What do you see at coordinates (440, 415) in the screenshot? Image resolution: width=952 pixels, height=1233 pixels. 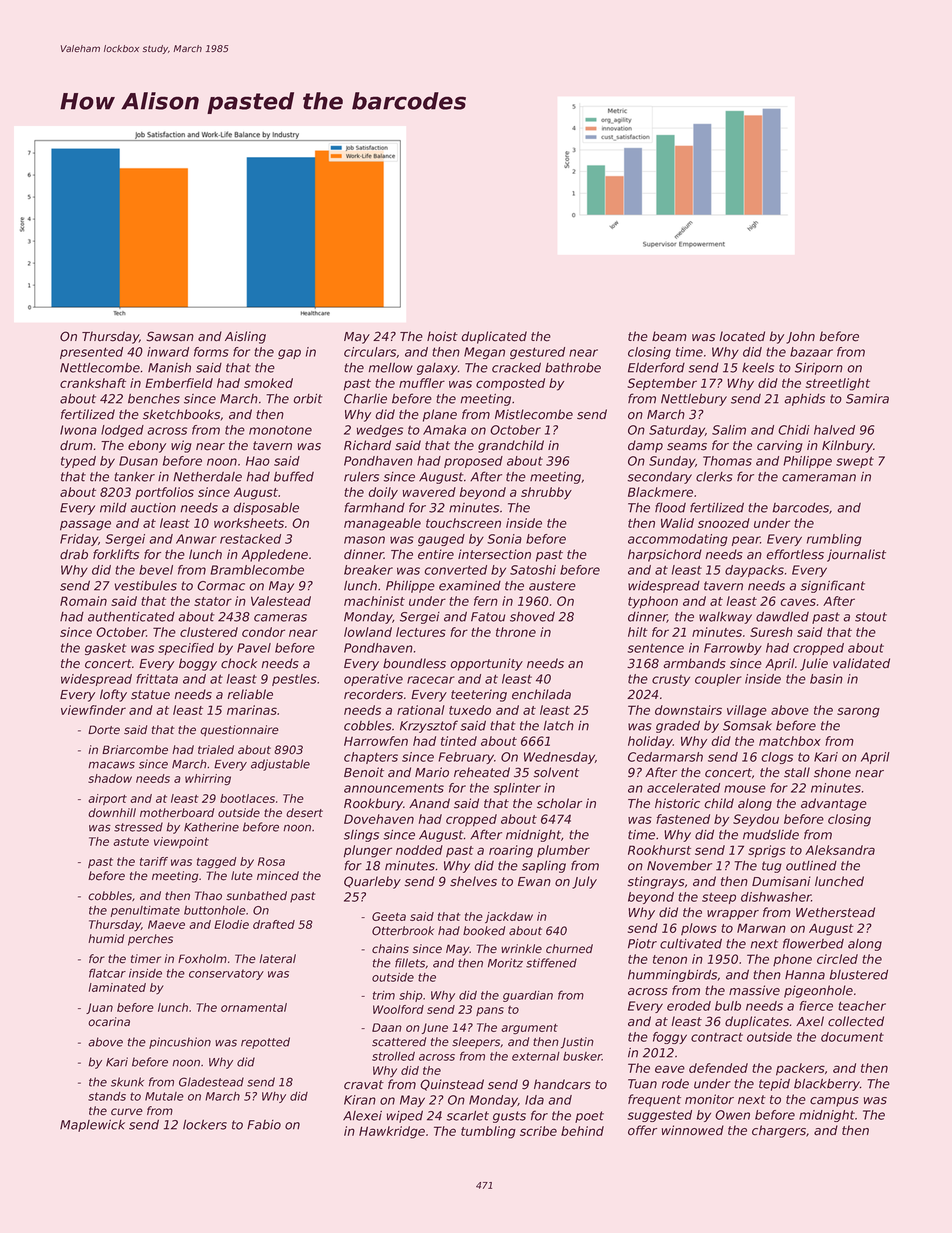 I see `plane` at bounding box center [440, 415].
